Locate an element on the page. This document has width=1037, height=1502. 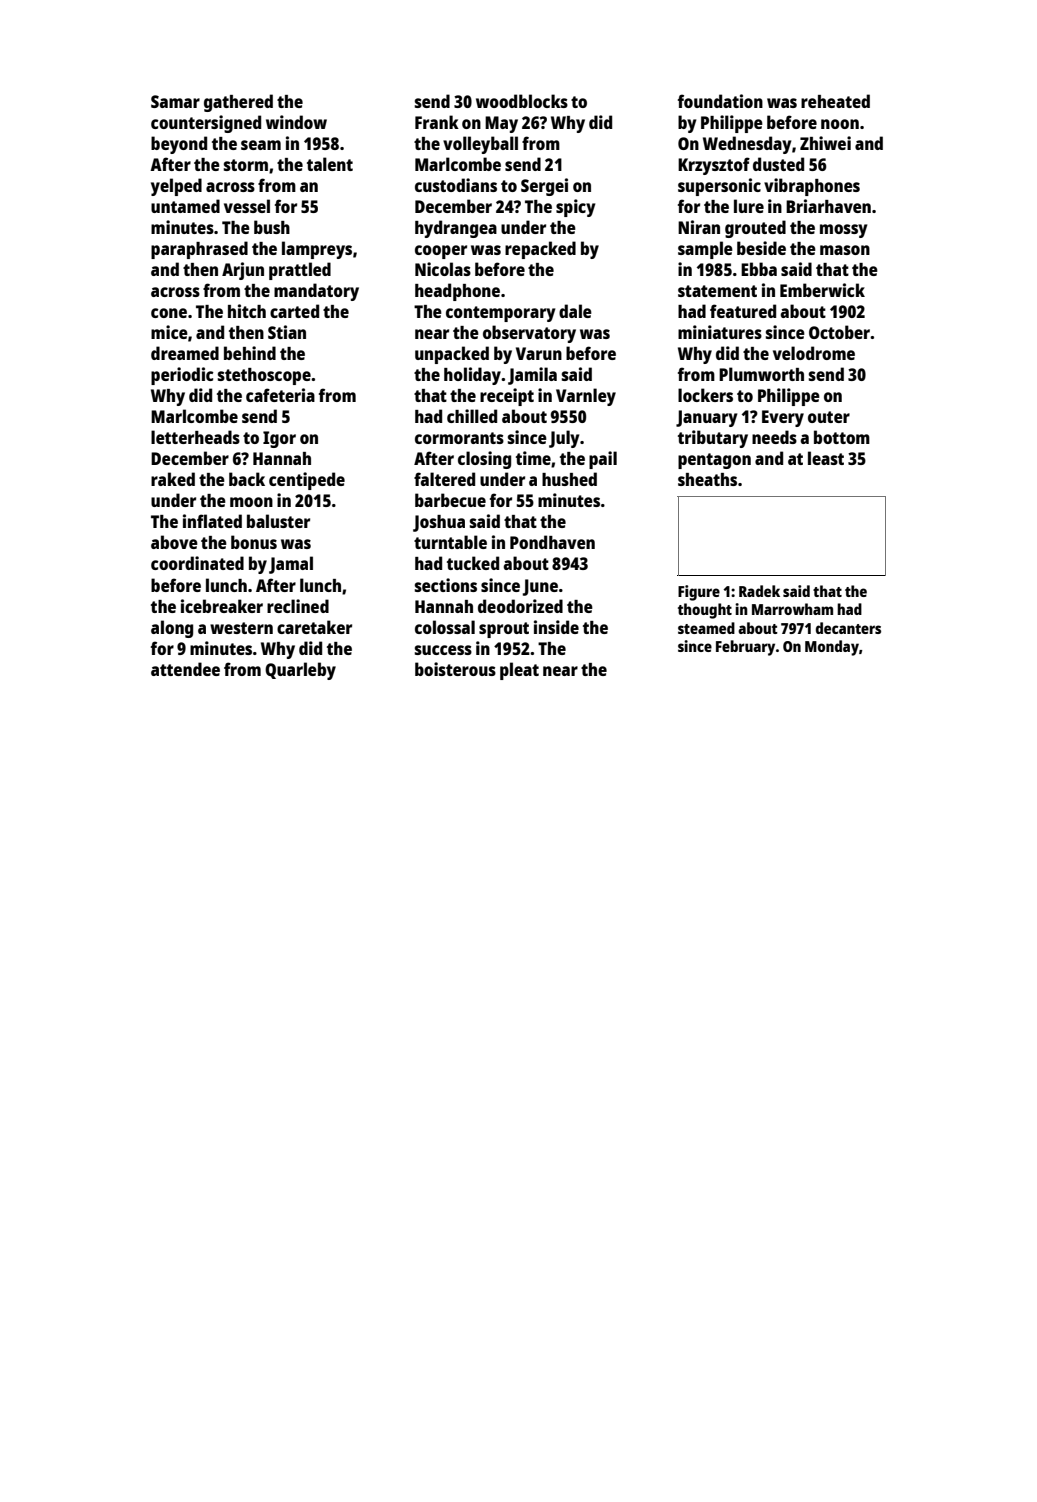
back is located at coordinates (247, 479).
